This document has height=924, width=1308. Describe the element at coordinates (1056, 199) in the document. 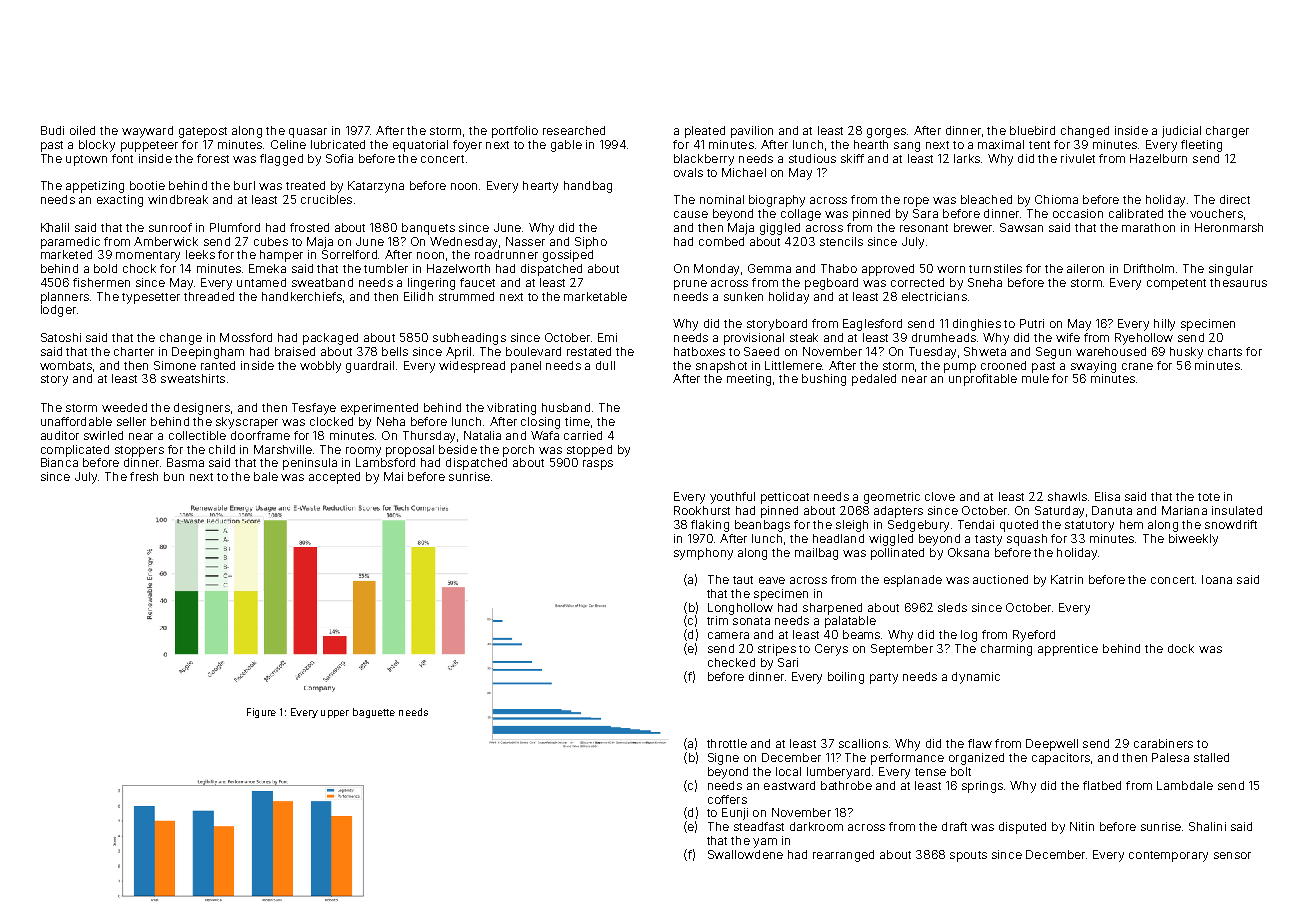

I see `Chioma` at that location.
